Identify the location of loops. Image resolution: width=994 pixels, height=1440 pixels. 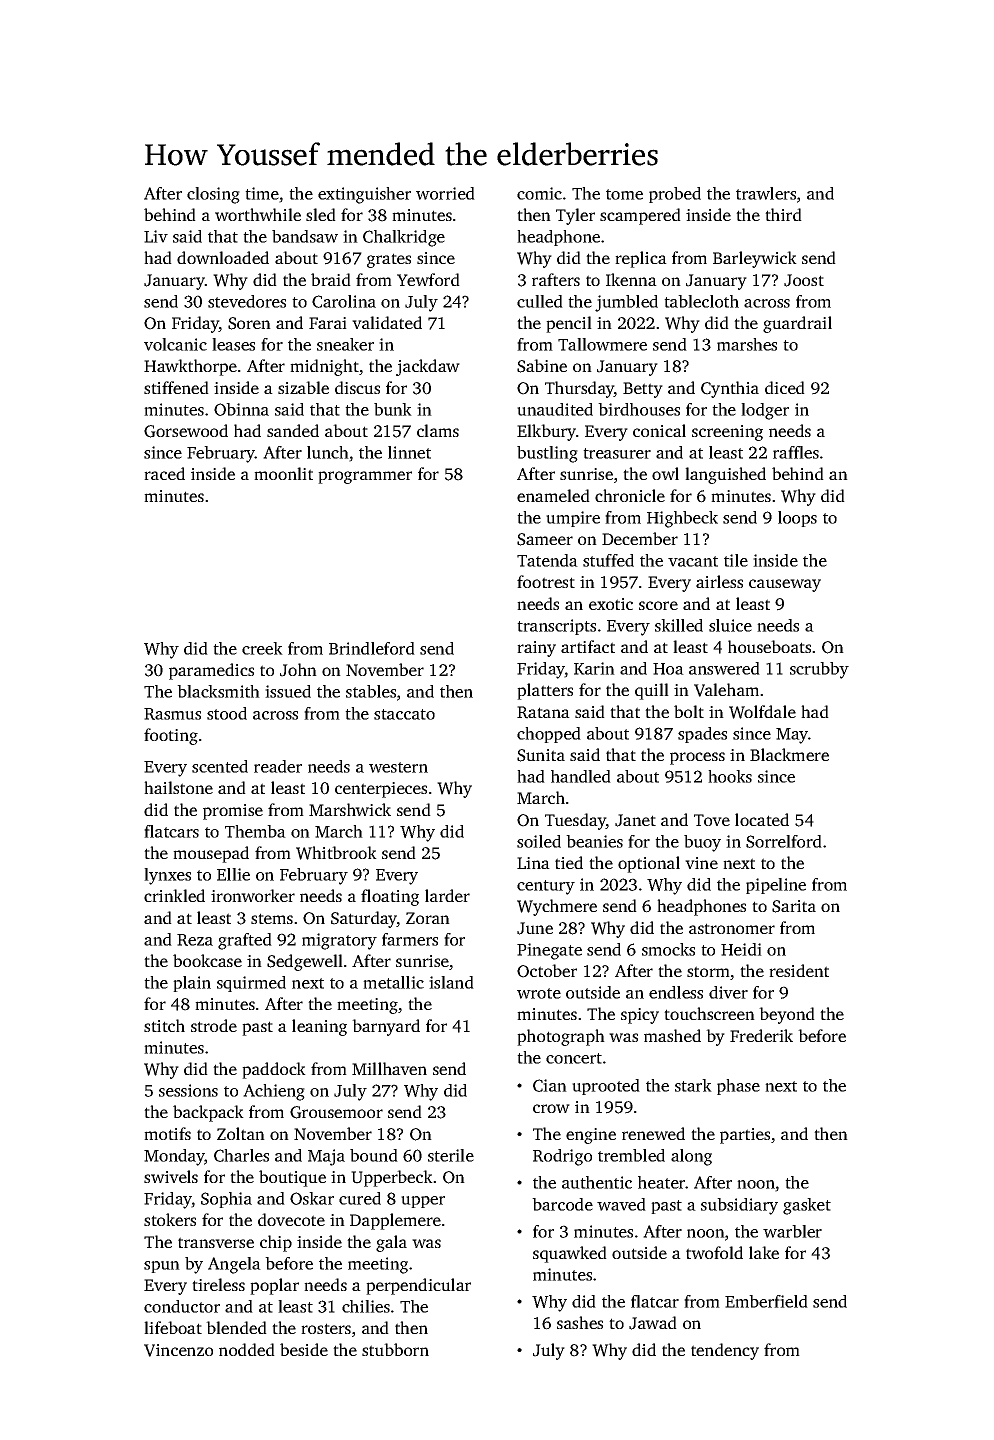
(797, 519).
